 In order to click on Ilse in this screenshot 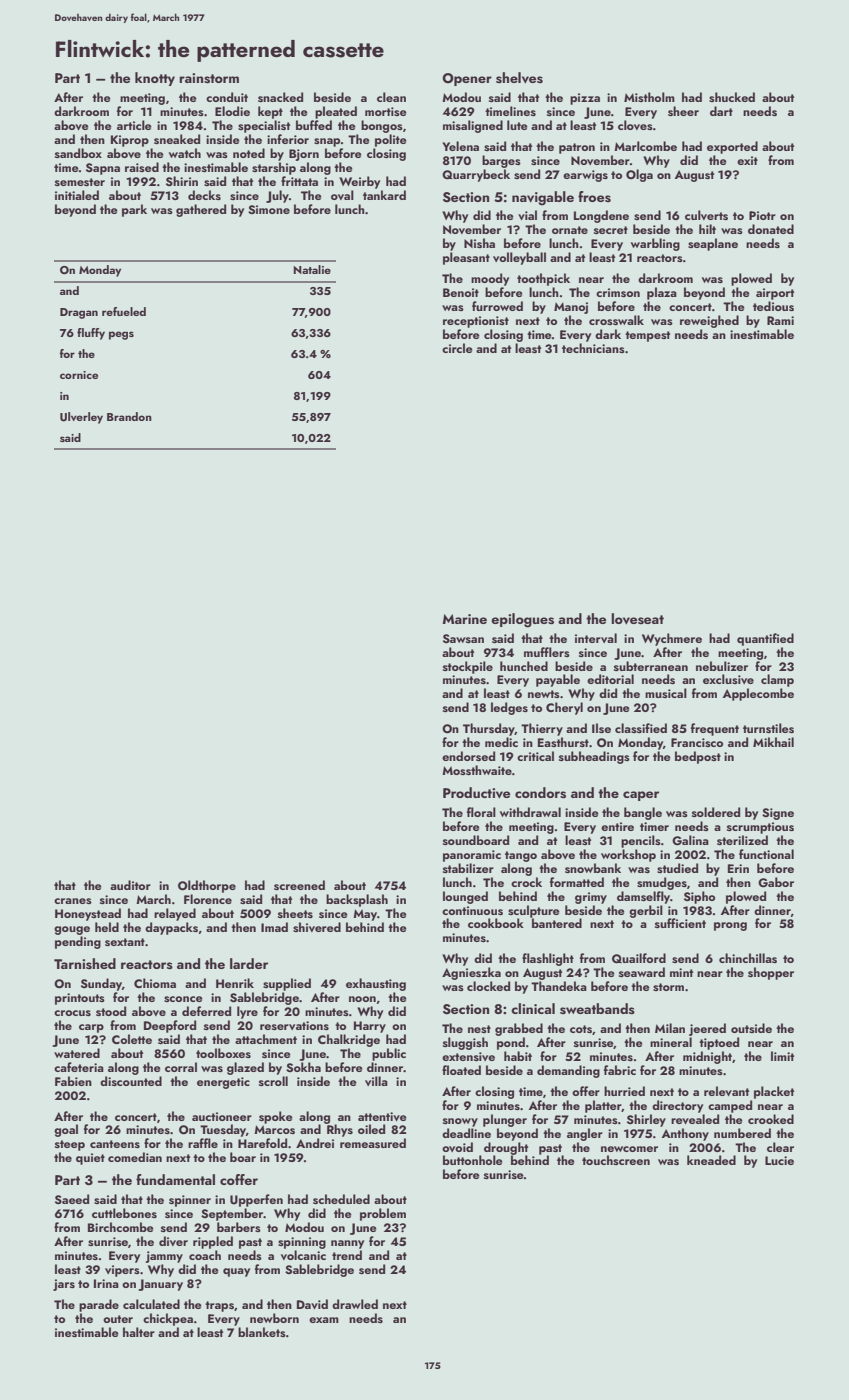, I will do `click(601, 728)`.
